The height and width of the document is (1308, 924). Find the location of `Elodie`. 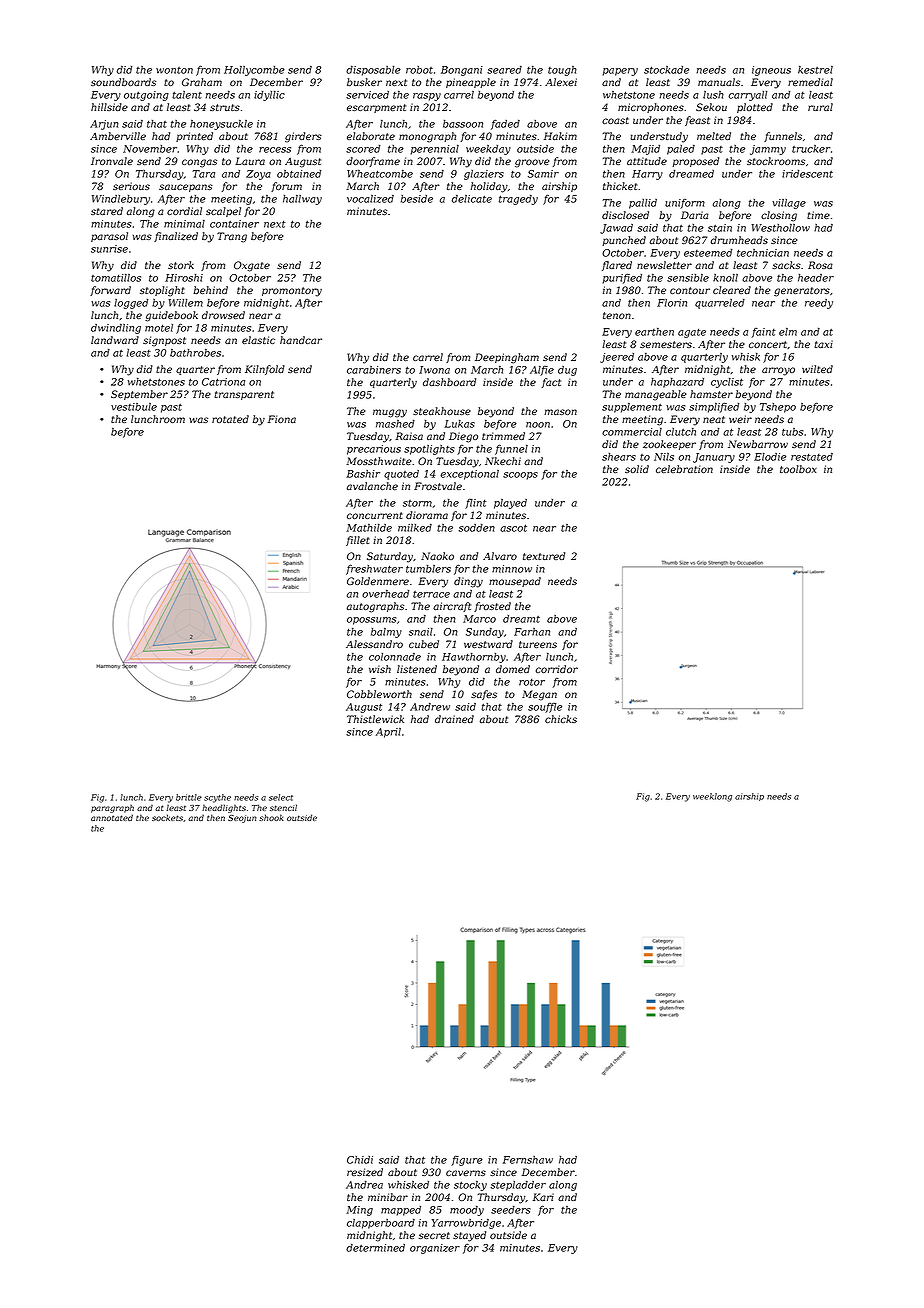

Elodie is located at coordinates (770, 456).
